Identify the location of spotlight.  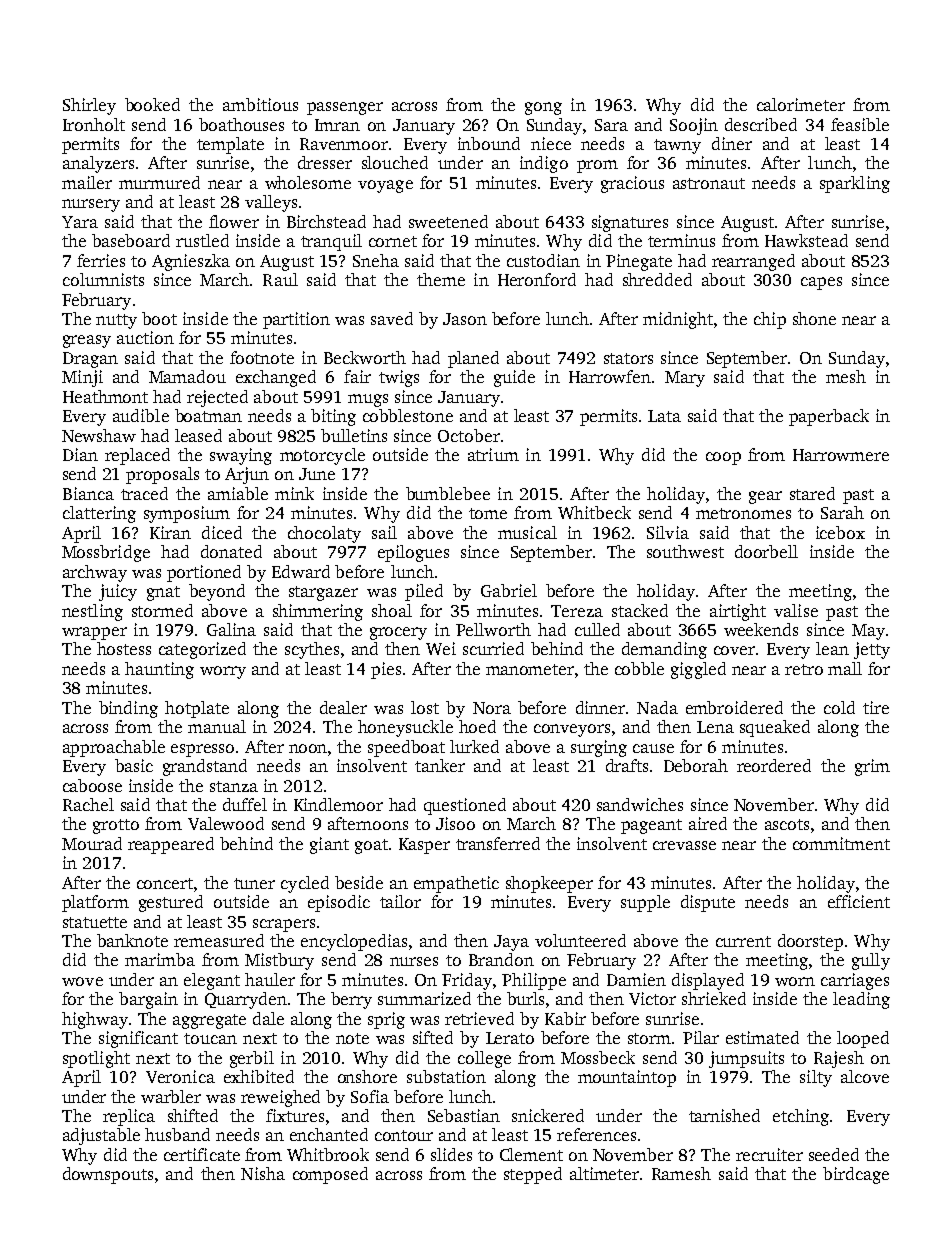
(96, 1059).
